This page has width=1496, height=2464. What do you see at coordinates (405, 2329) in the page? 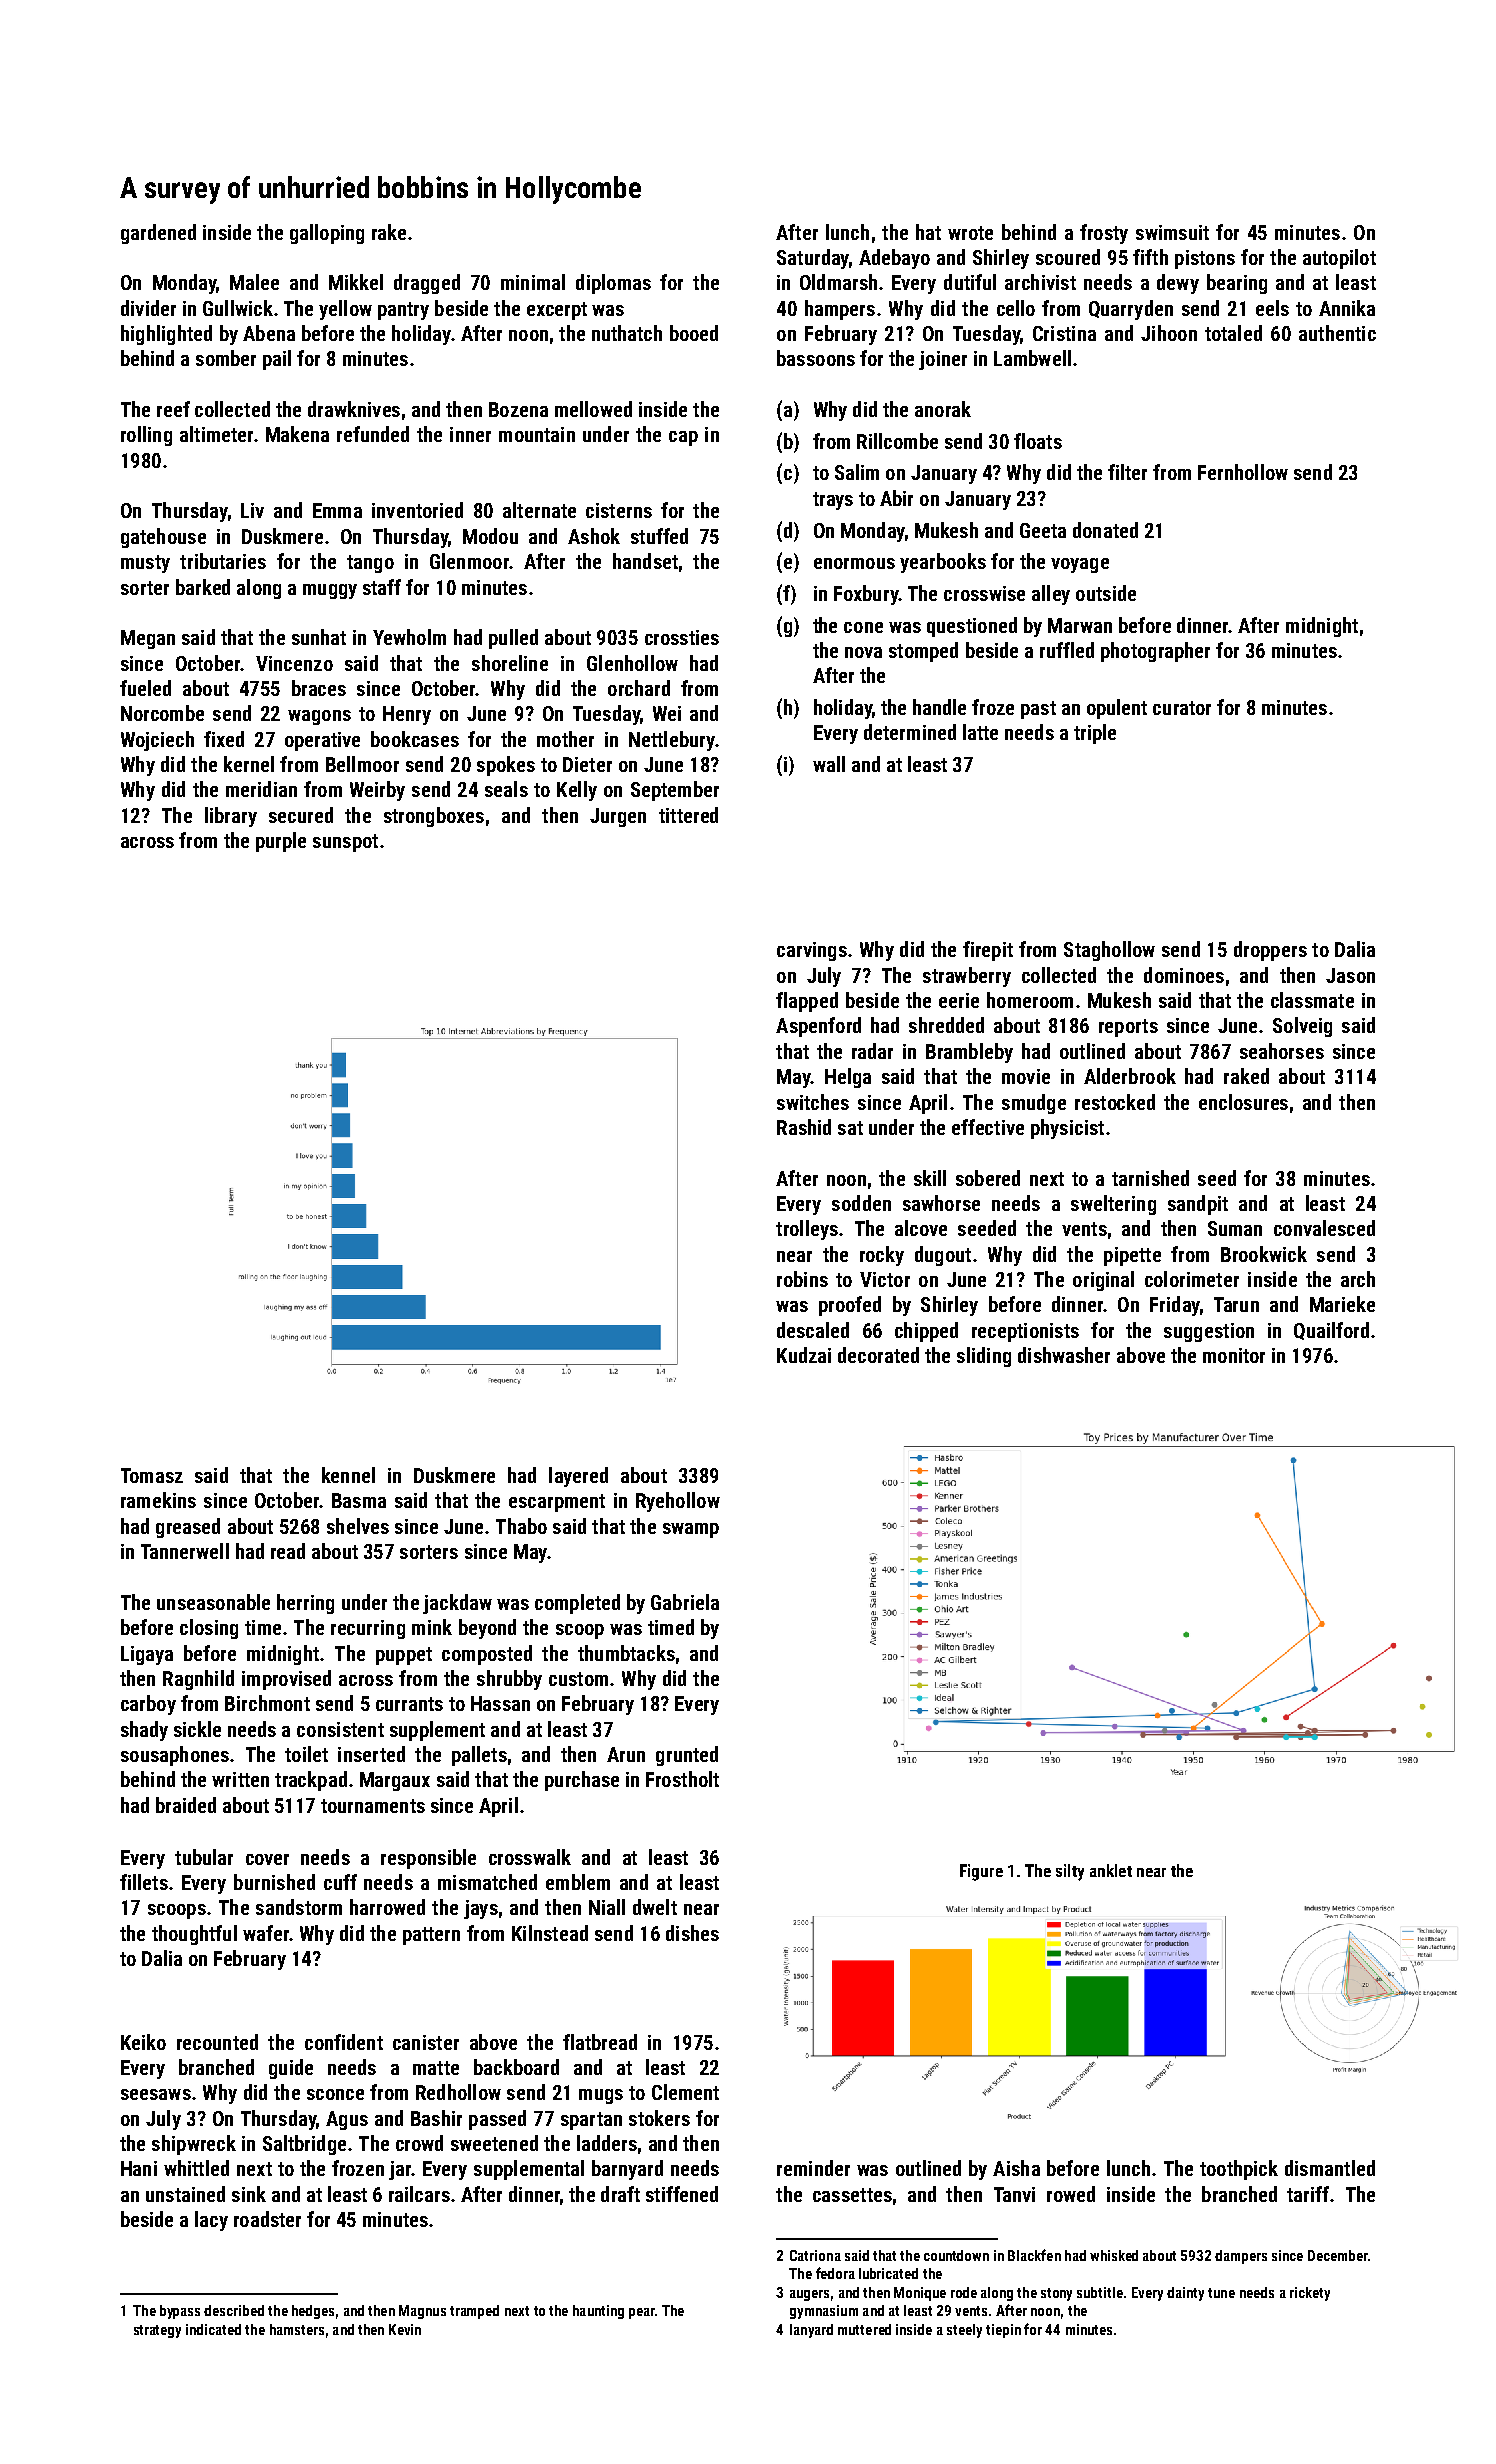
I see `Kevin` at bounding box center [405, 2329].
